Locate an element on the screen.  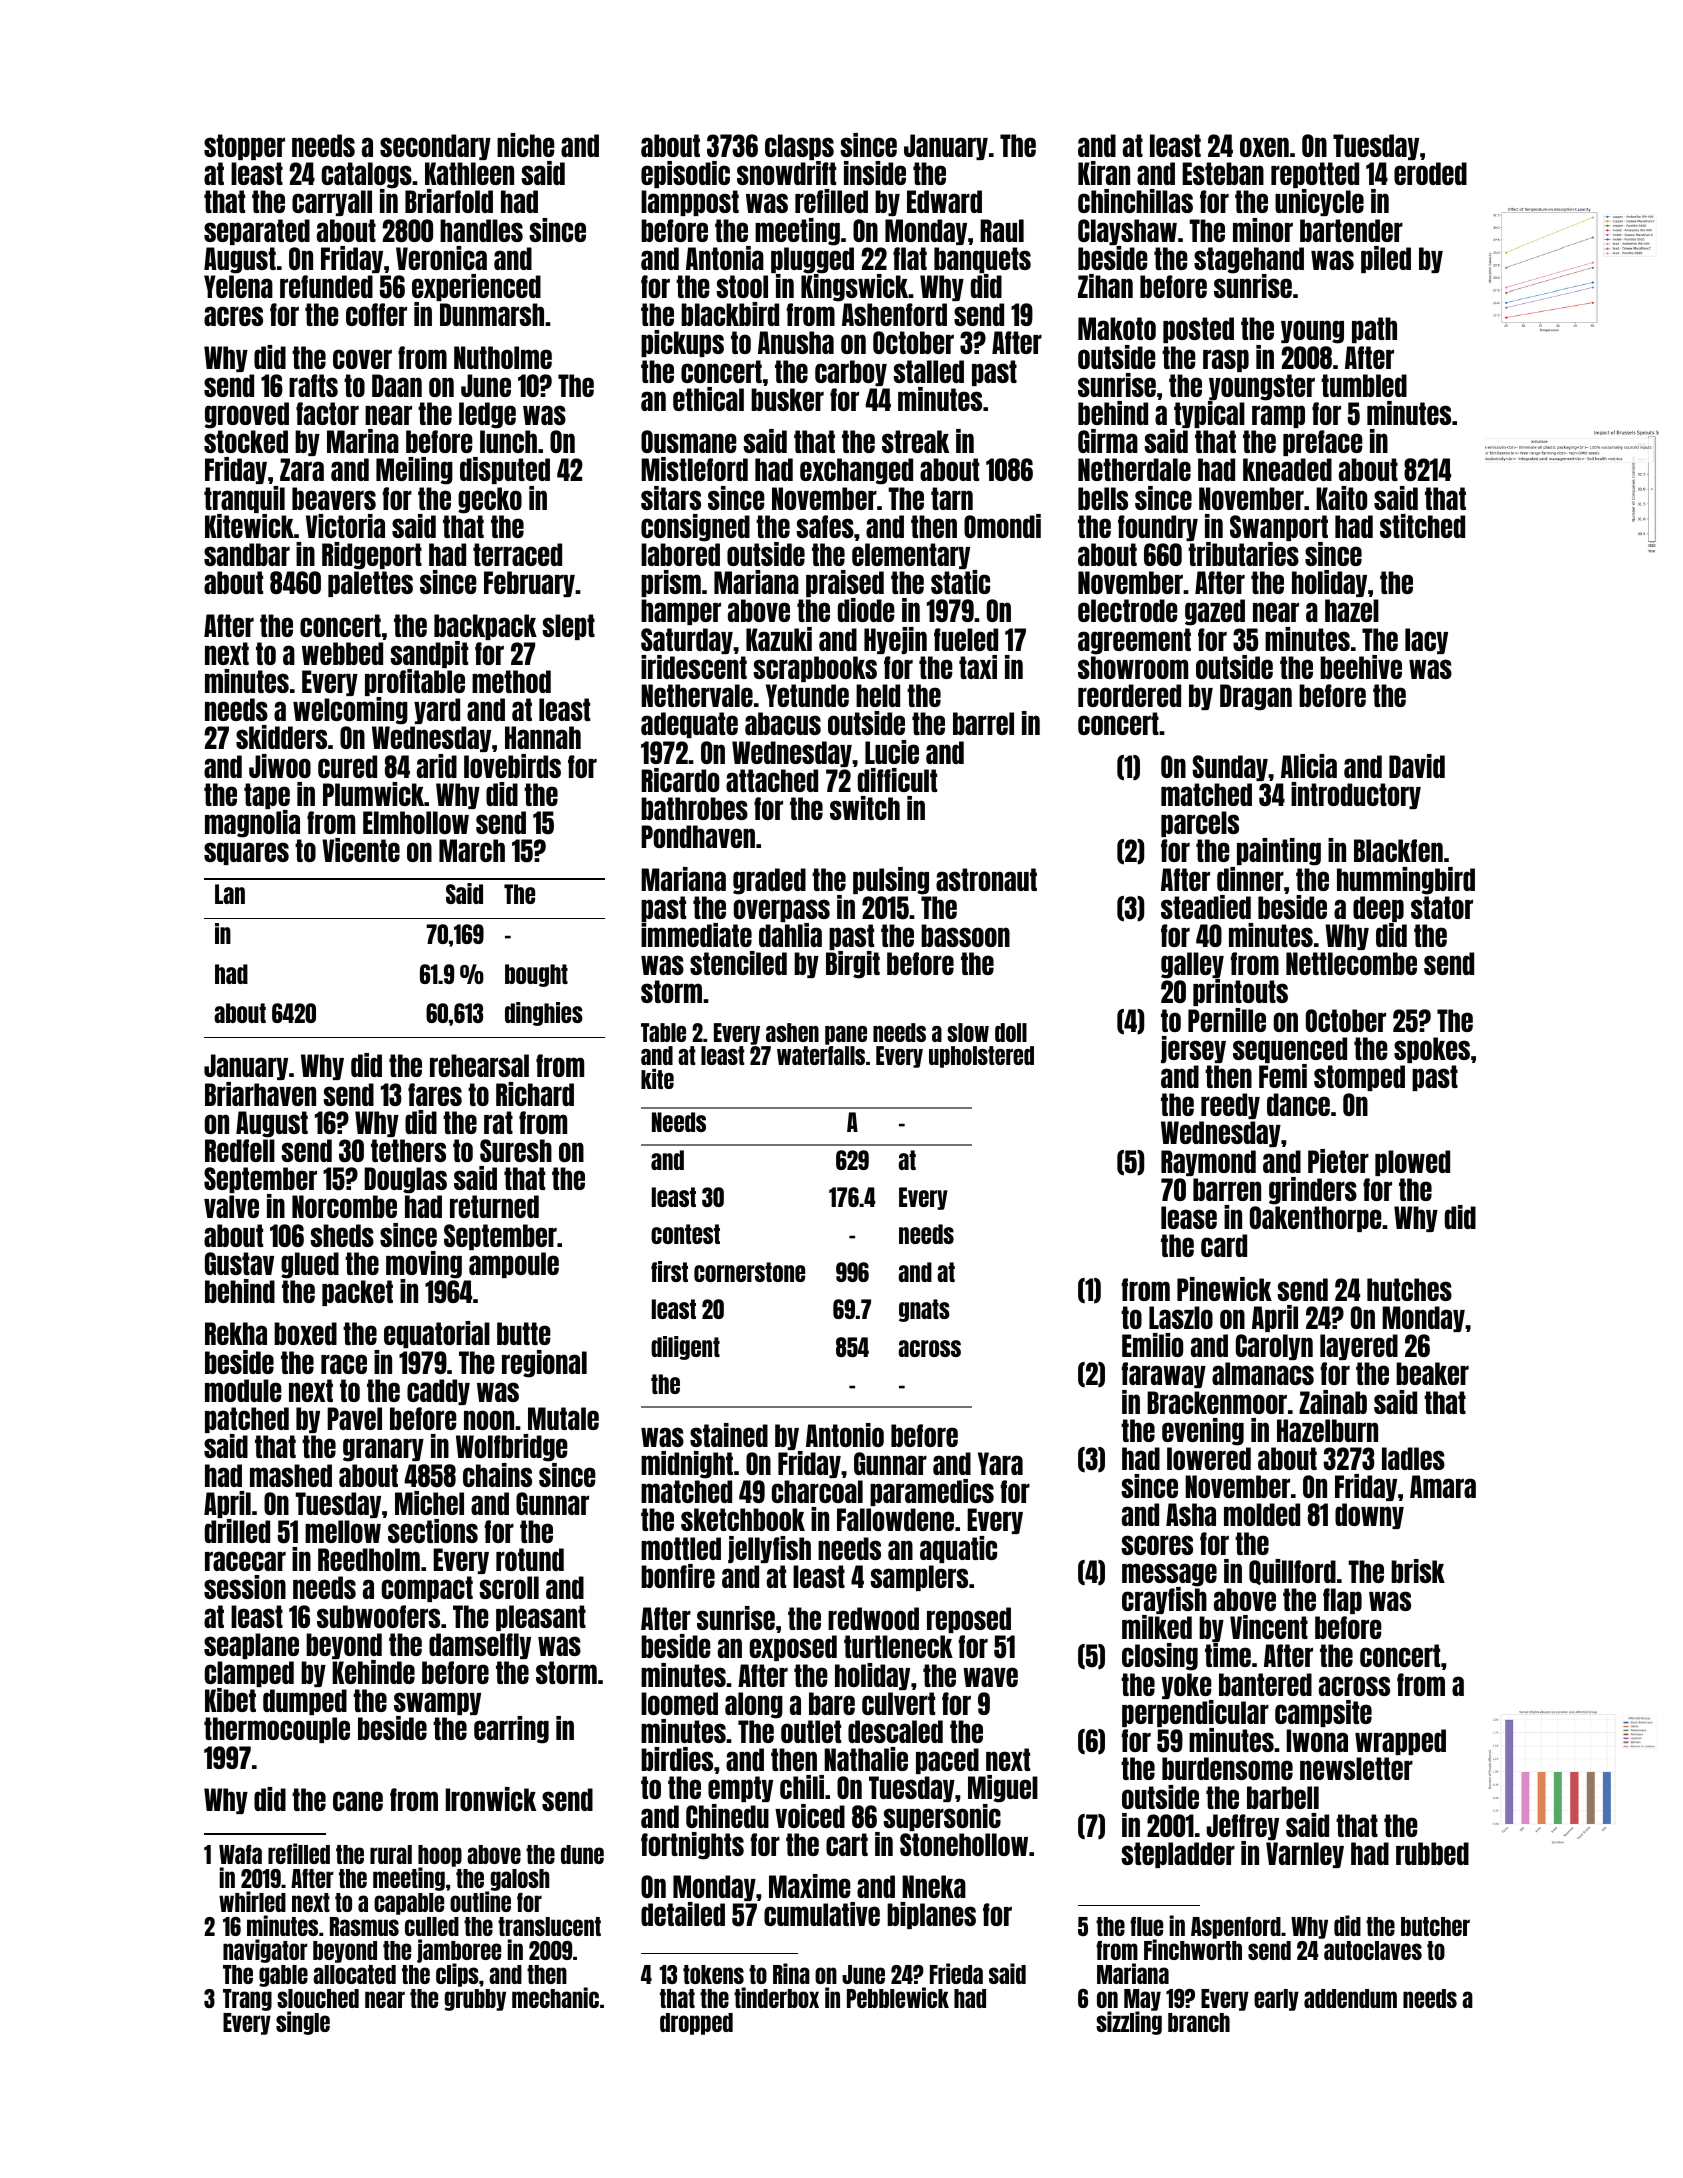
tokens is located at coordinates (713, 1974).
